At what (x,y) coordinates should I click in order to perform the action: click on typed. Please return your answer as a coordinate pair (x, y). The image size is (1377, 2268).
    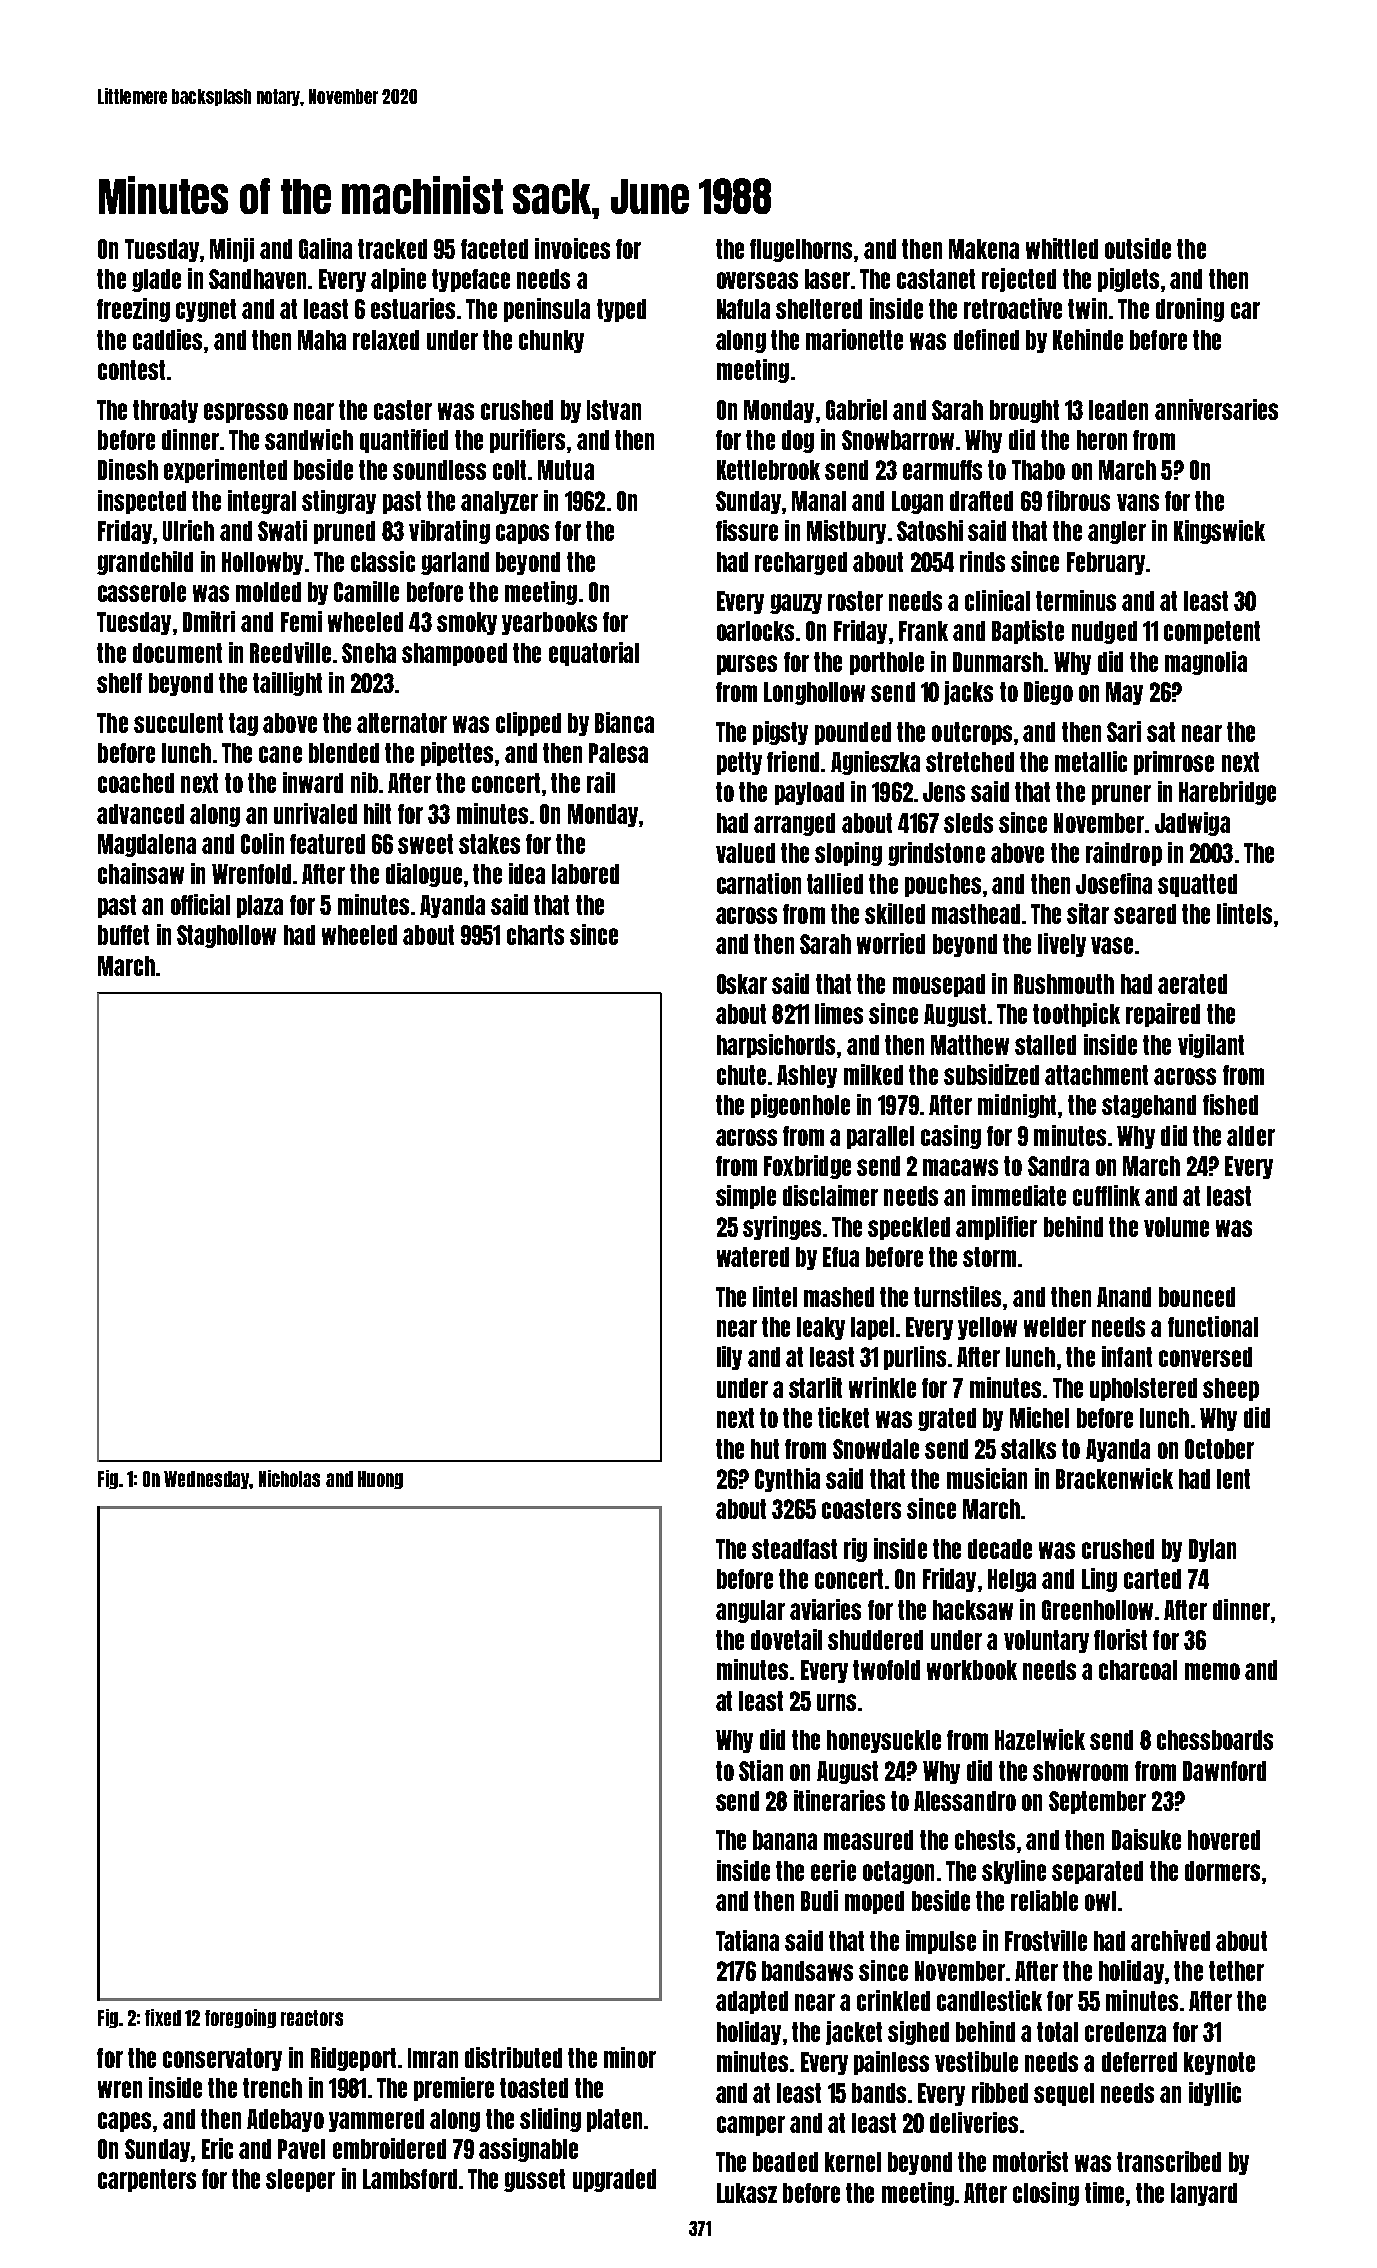
    Looking at the image, I should click on (621, 310).
